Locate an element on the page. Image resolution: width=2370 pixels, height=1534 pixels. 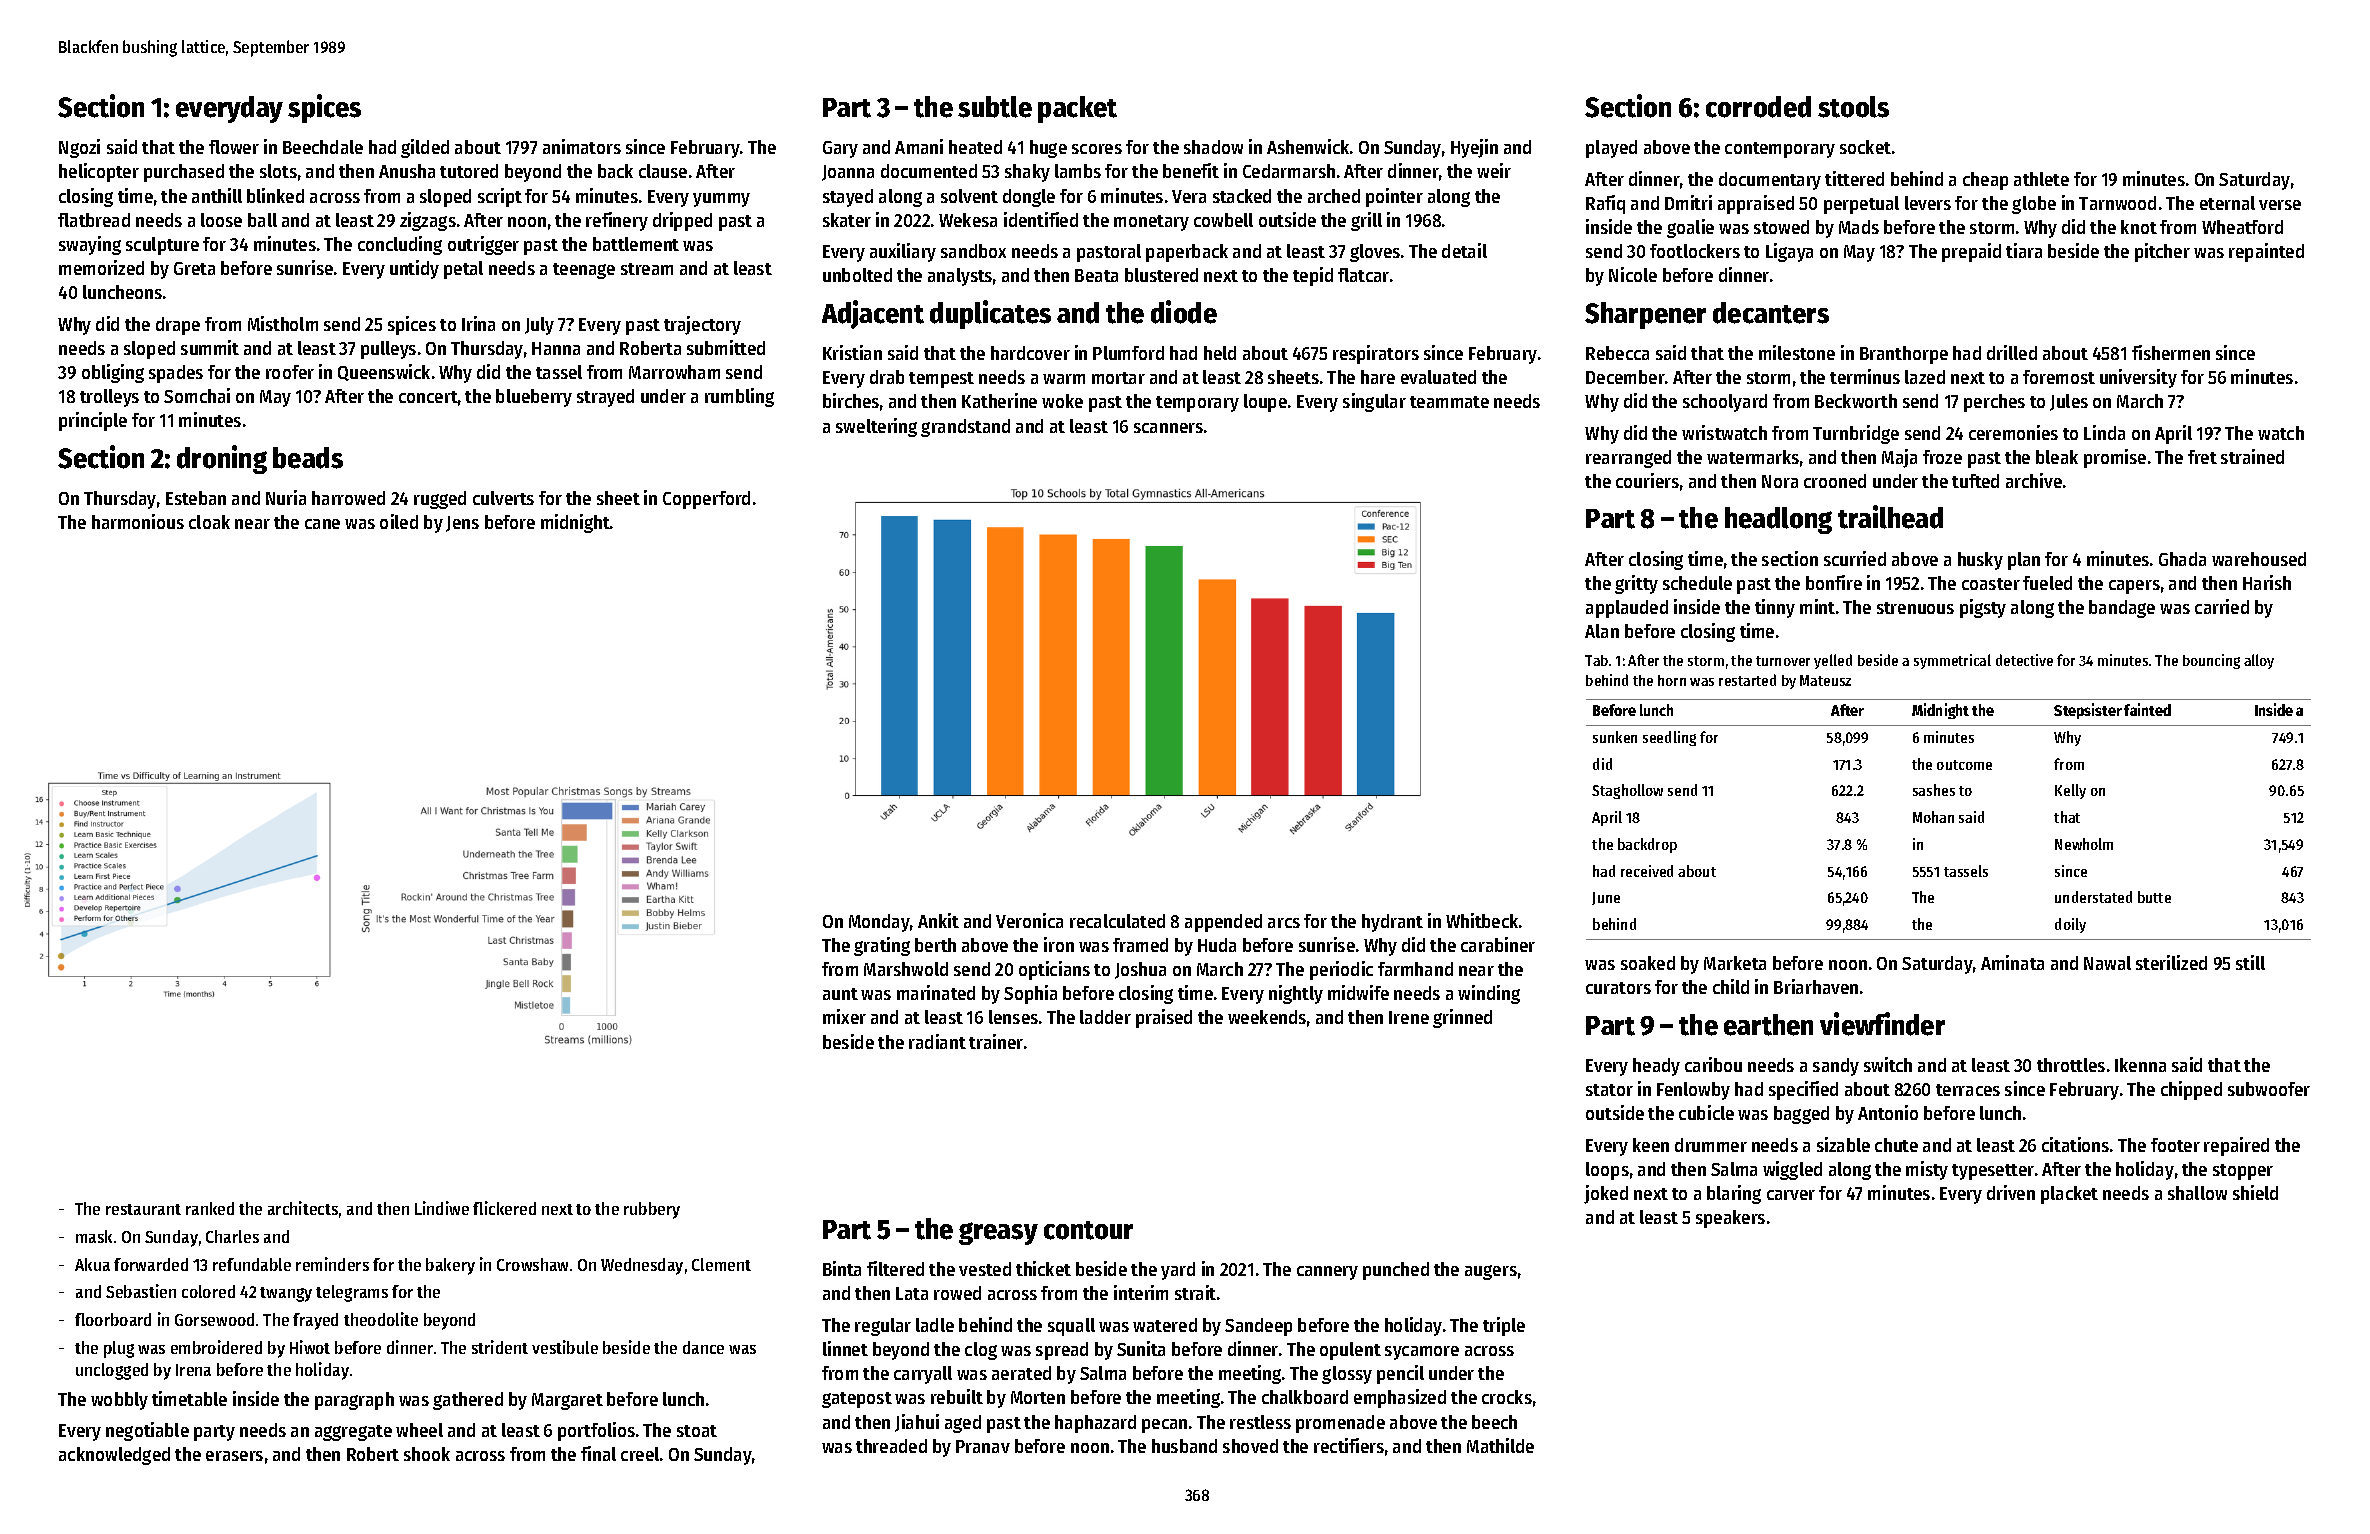
Lindiwe is located at coordinates (442, 1208).
